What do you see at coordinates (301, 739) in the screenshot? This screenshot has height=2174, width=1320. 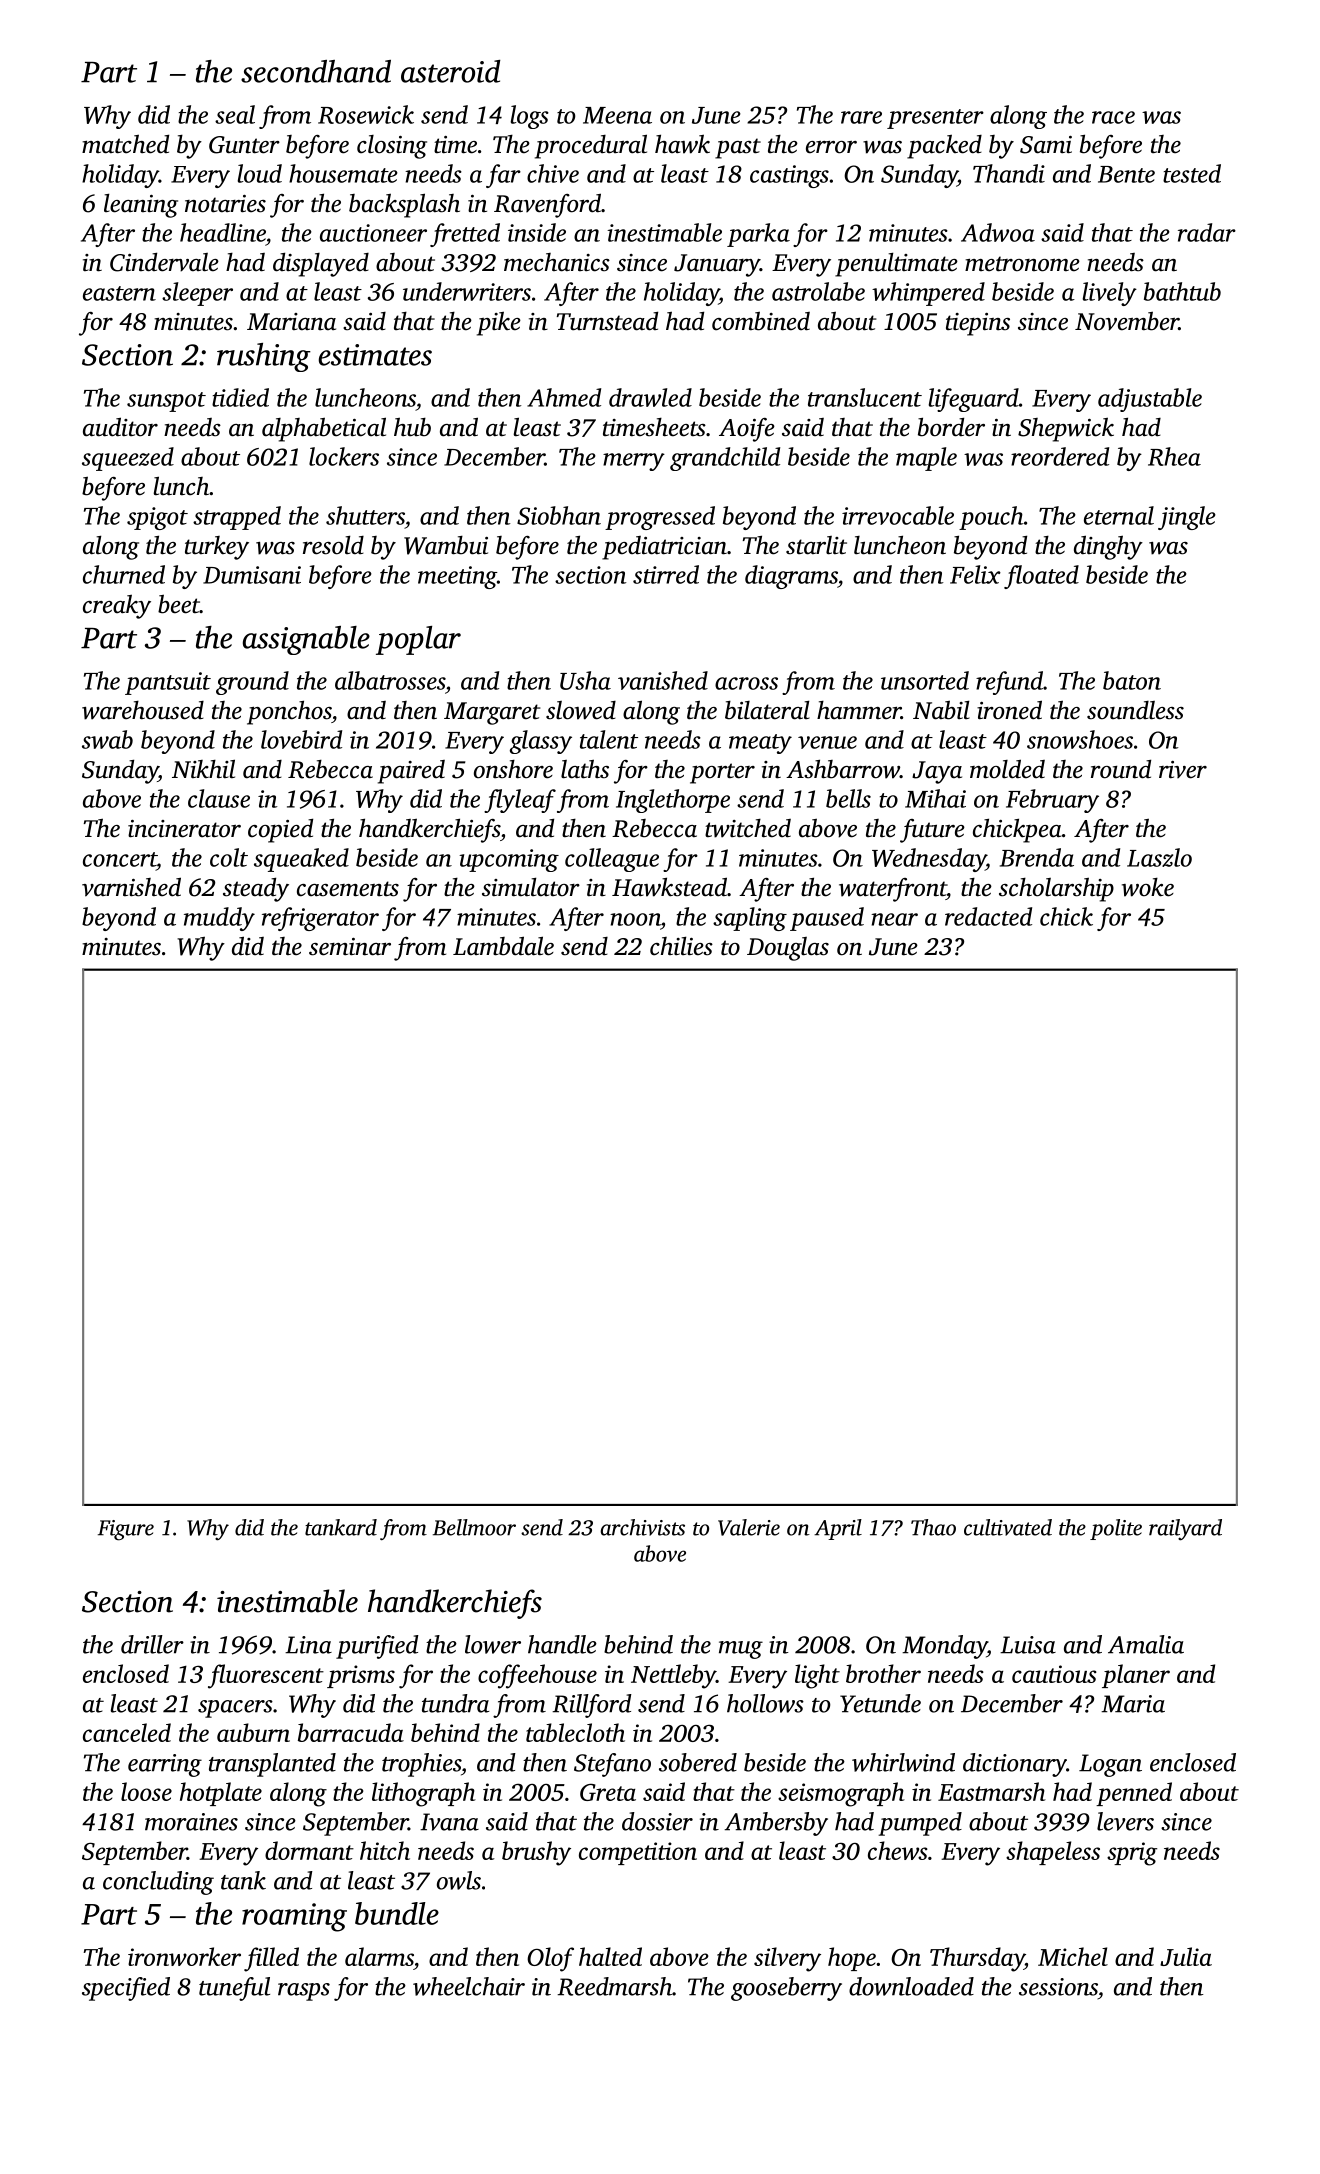 I see `lovebird` at bounding box center [301, 739].
